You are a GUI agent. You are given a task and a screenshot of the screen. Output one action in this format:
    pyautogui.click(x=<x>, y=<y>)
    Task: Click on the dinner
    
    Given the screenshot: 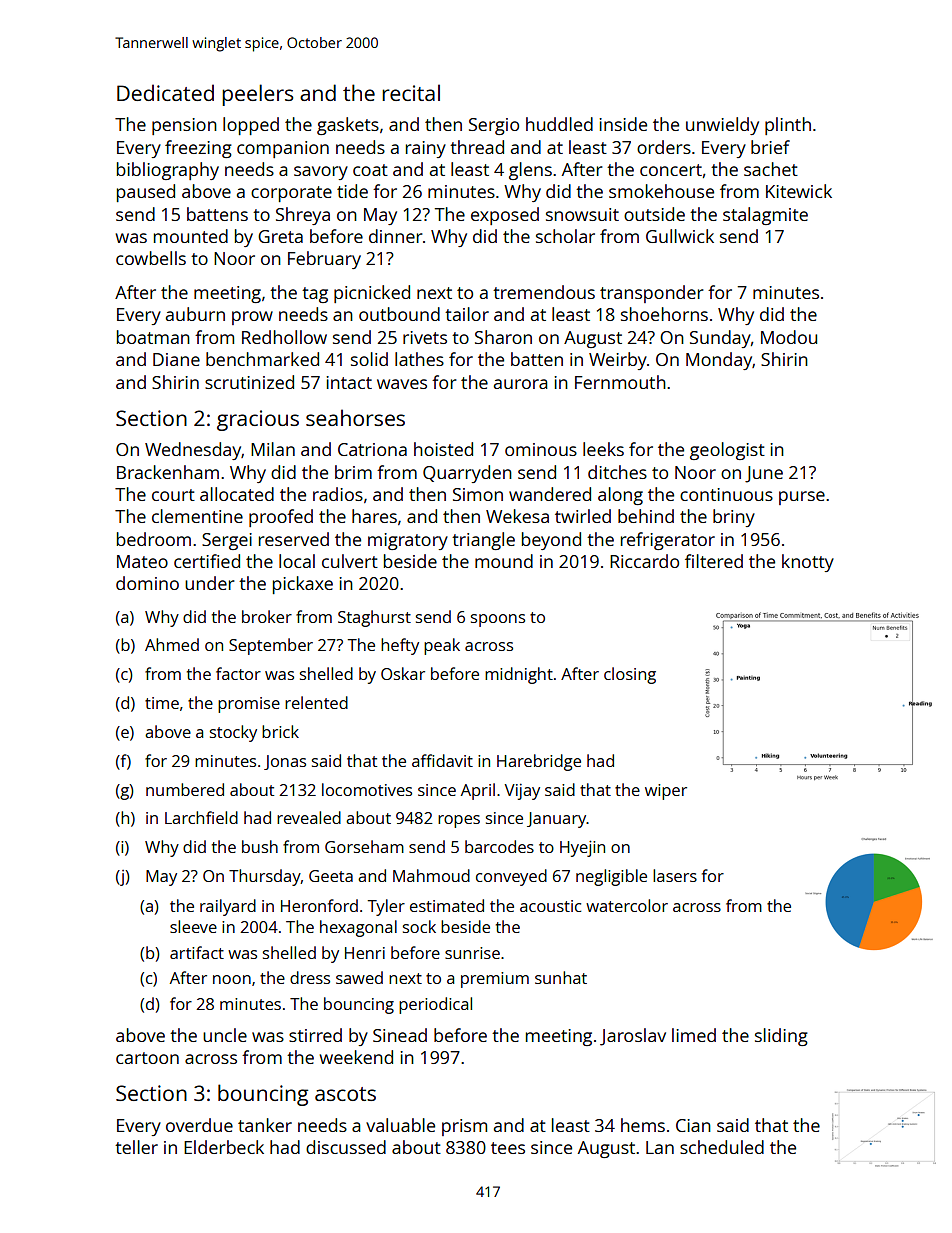 What is the action you would take?
    pyautogui.click(x=395, y=236)
